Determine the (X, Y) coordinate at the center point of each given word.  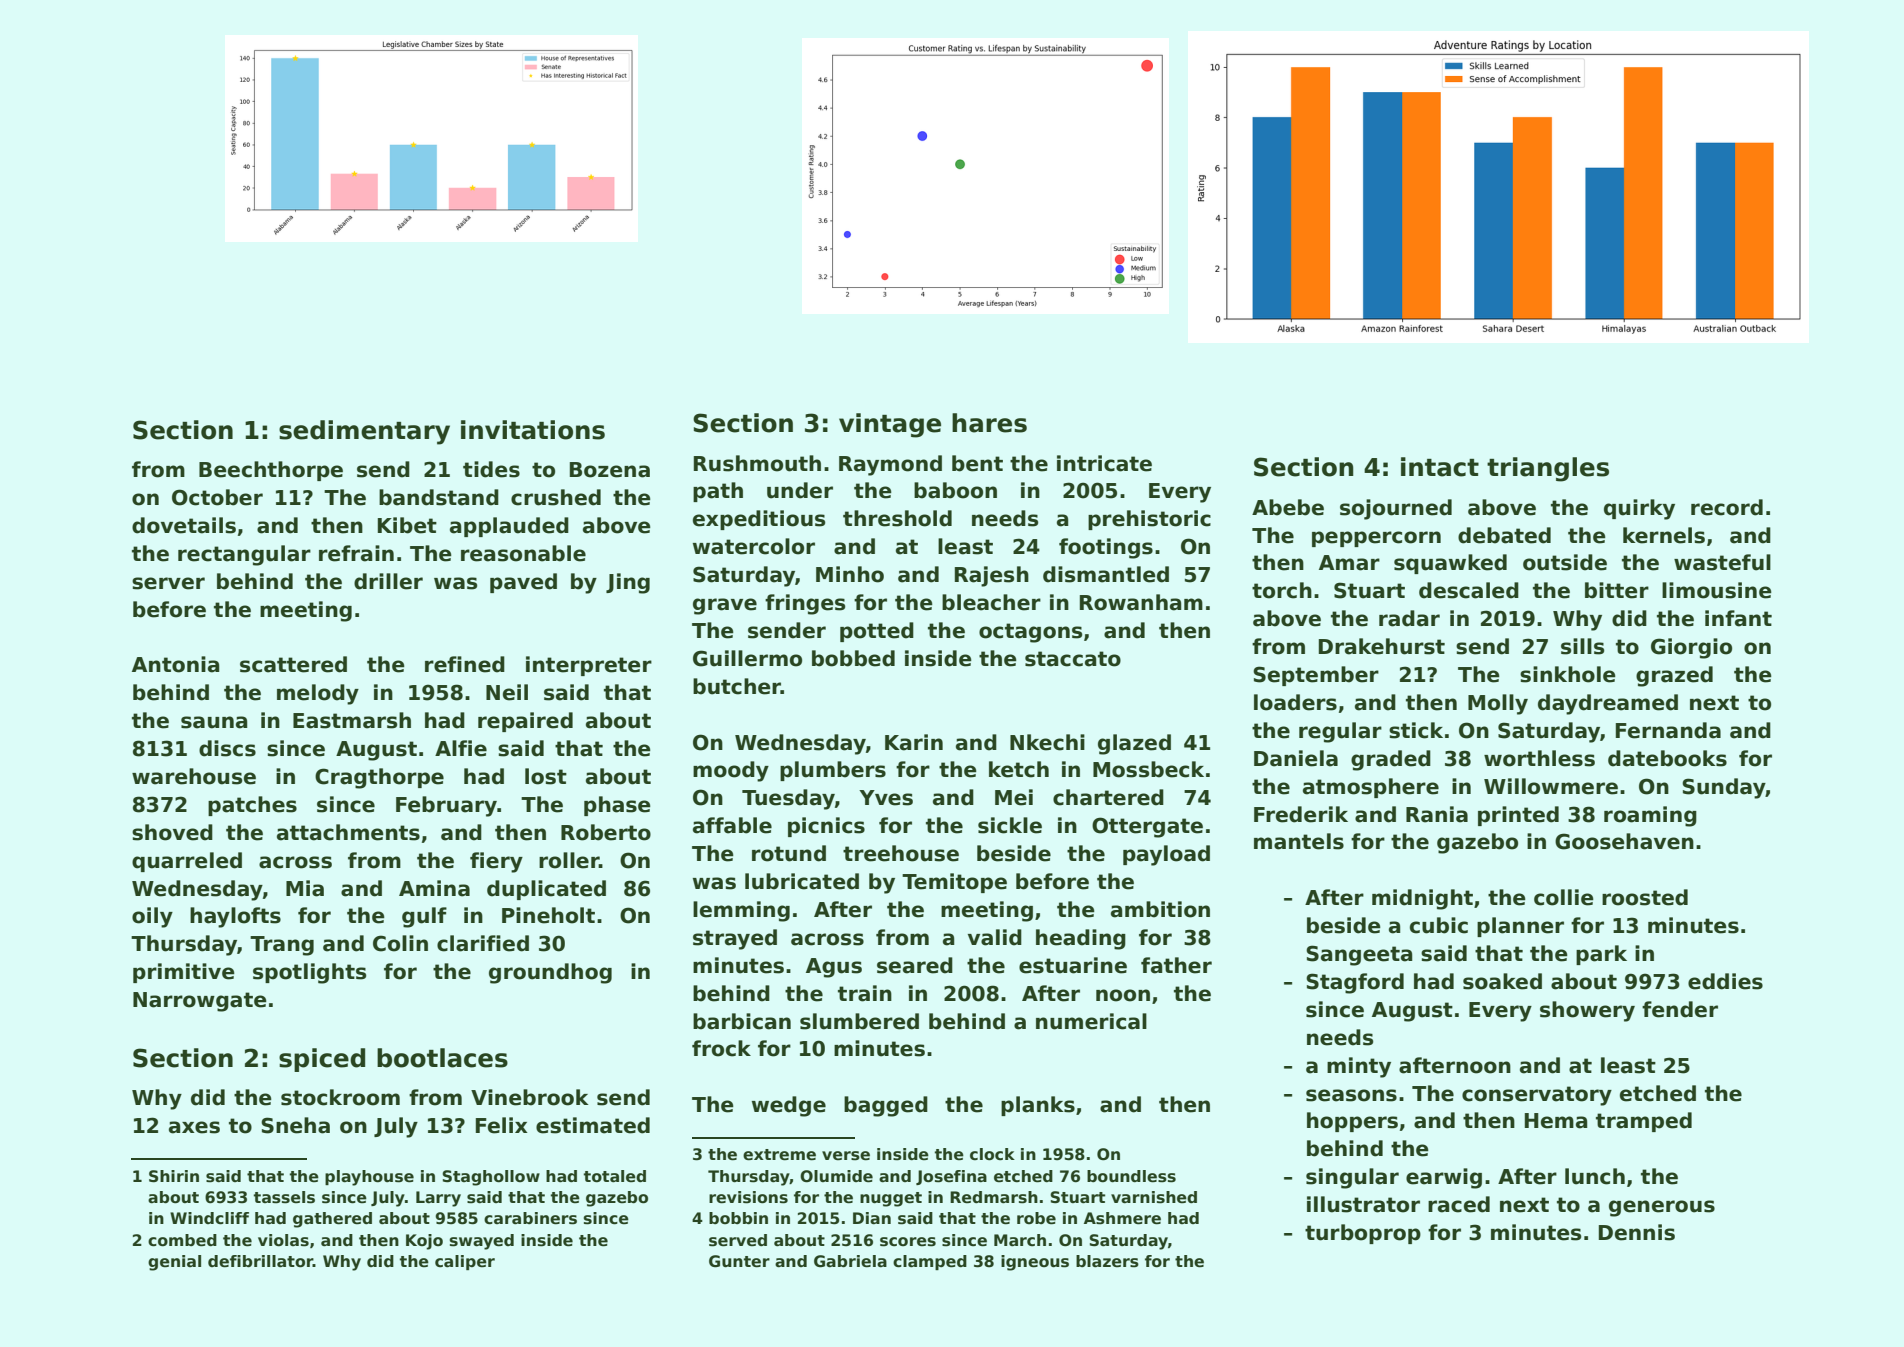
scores (908, 1242)
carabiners (530, 1218)
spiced (322, 1060)
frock (721, 1048)
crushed (556, 497)
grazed (1674, 676)
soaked (1502, 981)
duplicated (546, 890)
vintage (890, 425)
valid (995, 937)
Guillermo (747, 658)
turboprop (1363, 1234)
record (1727, 507)
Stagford (1355, 983)
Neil (507, 692)
